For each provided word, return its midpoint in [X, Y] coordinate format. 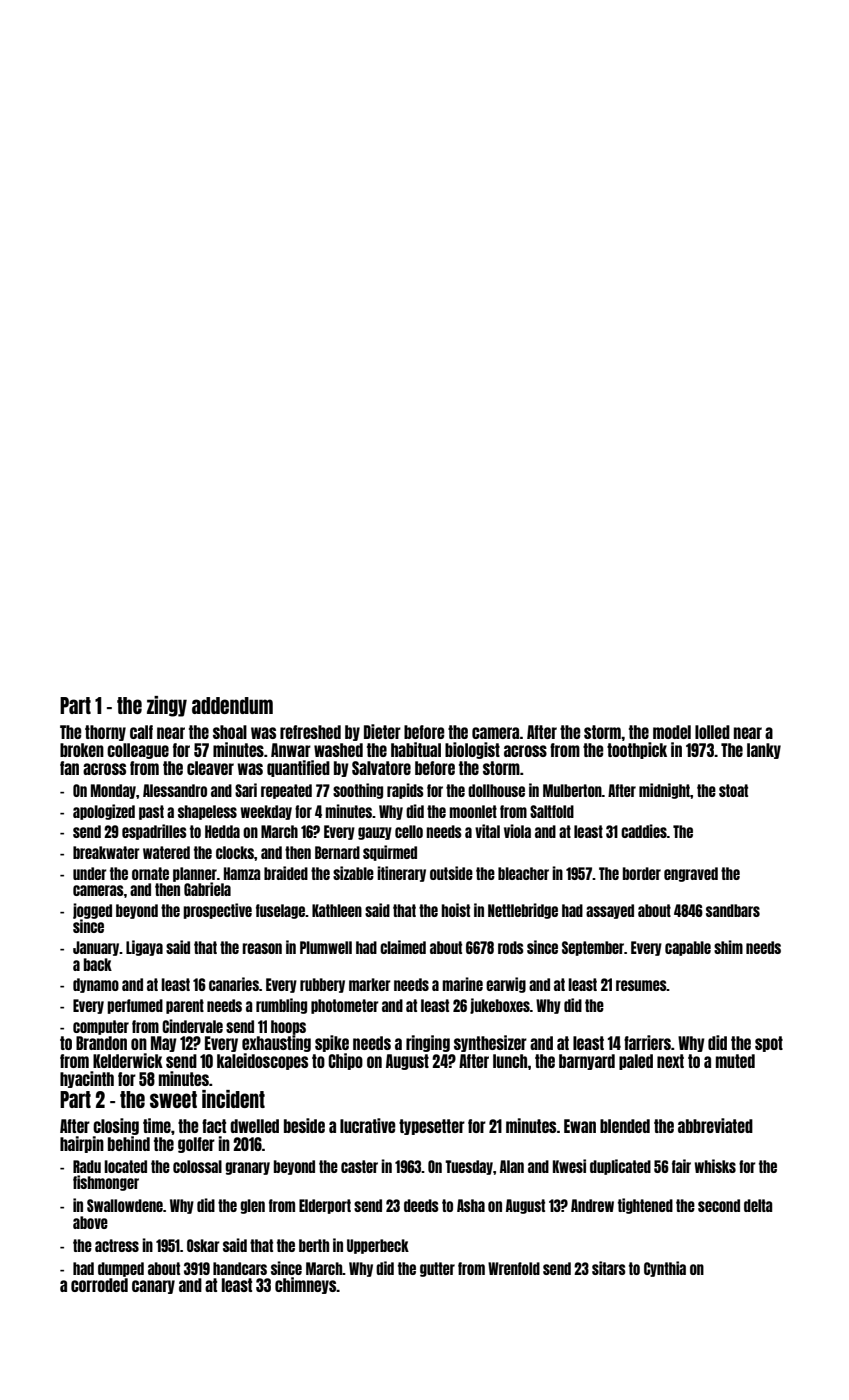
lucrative [368, 1125]
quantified [298, 768]
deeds [421, 1205]
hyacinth [87, 1079]
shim [728, 947]
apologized [104, 812]
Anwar [291, 750]
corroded [99, 1285]
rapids [405, 791]
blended [625, 1126]
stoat [733, 790]
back [98, 964]
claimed [403, 947]
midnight [664, 791]
